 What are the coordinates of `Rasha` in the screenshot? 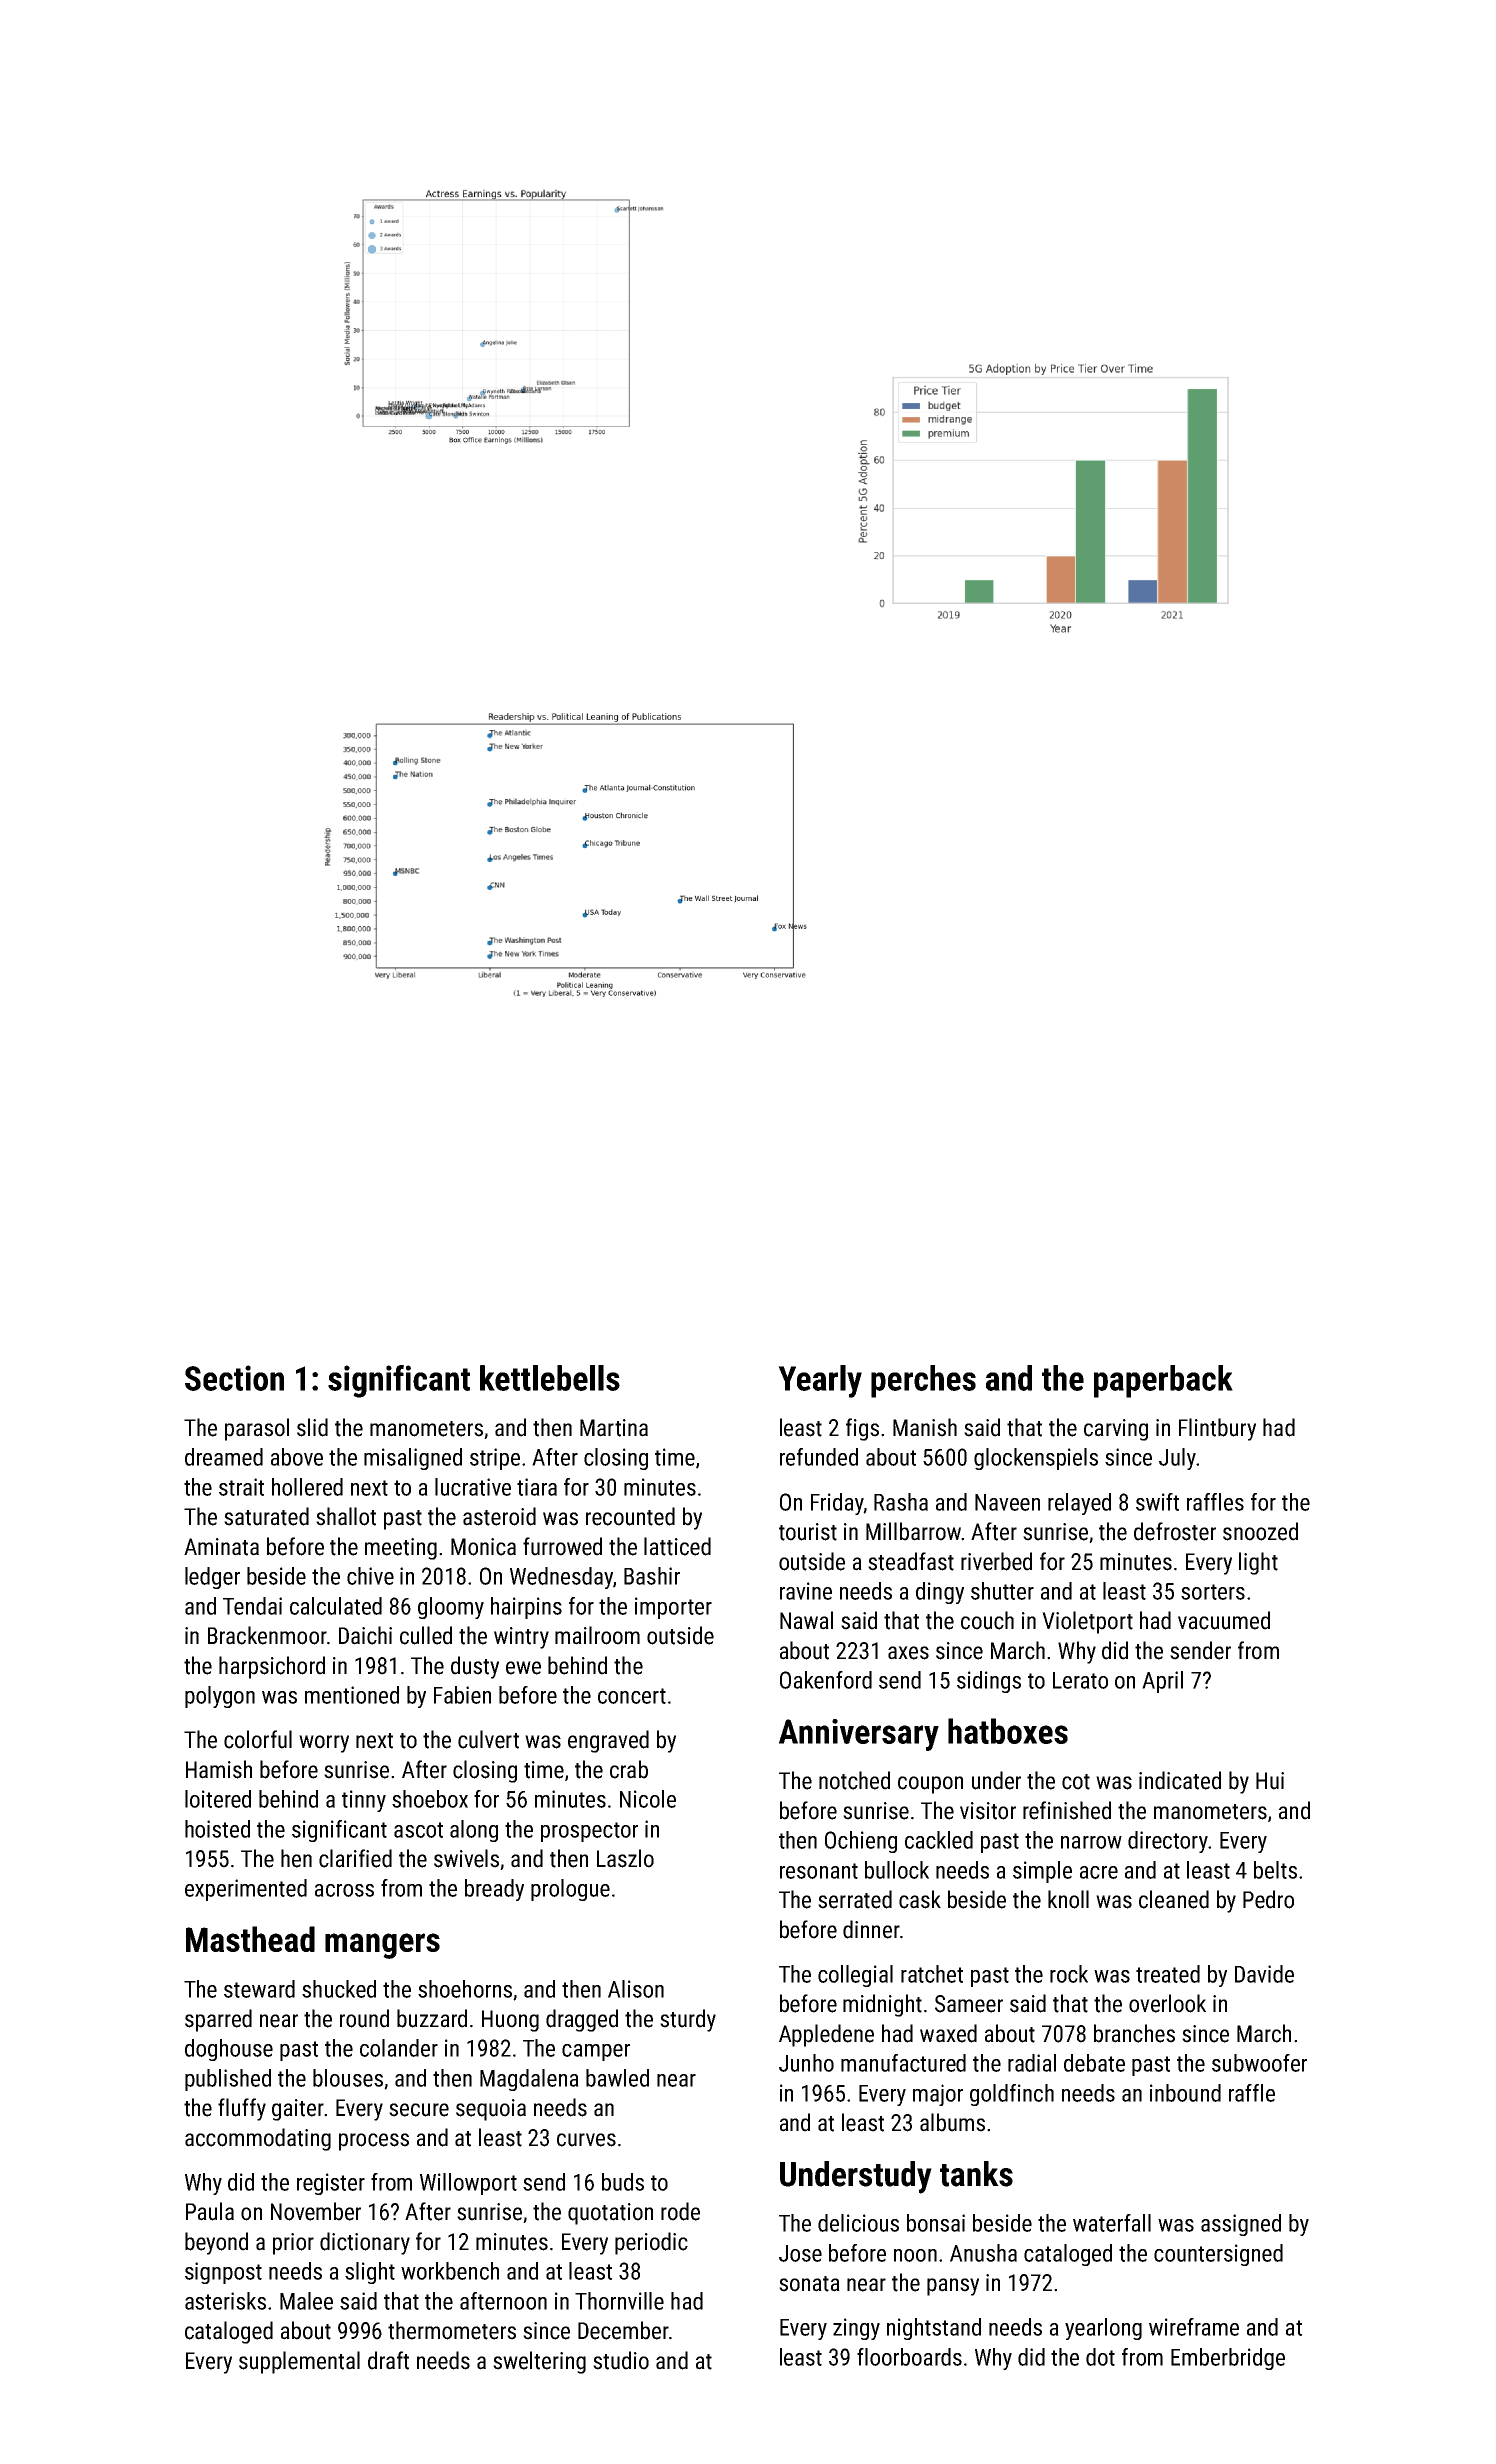 It's located at (901, 1502).
